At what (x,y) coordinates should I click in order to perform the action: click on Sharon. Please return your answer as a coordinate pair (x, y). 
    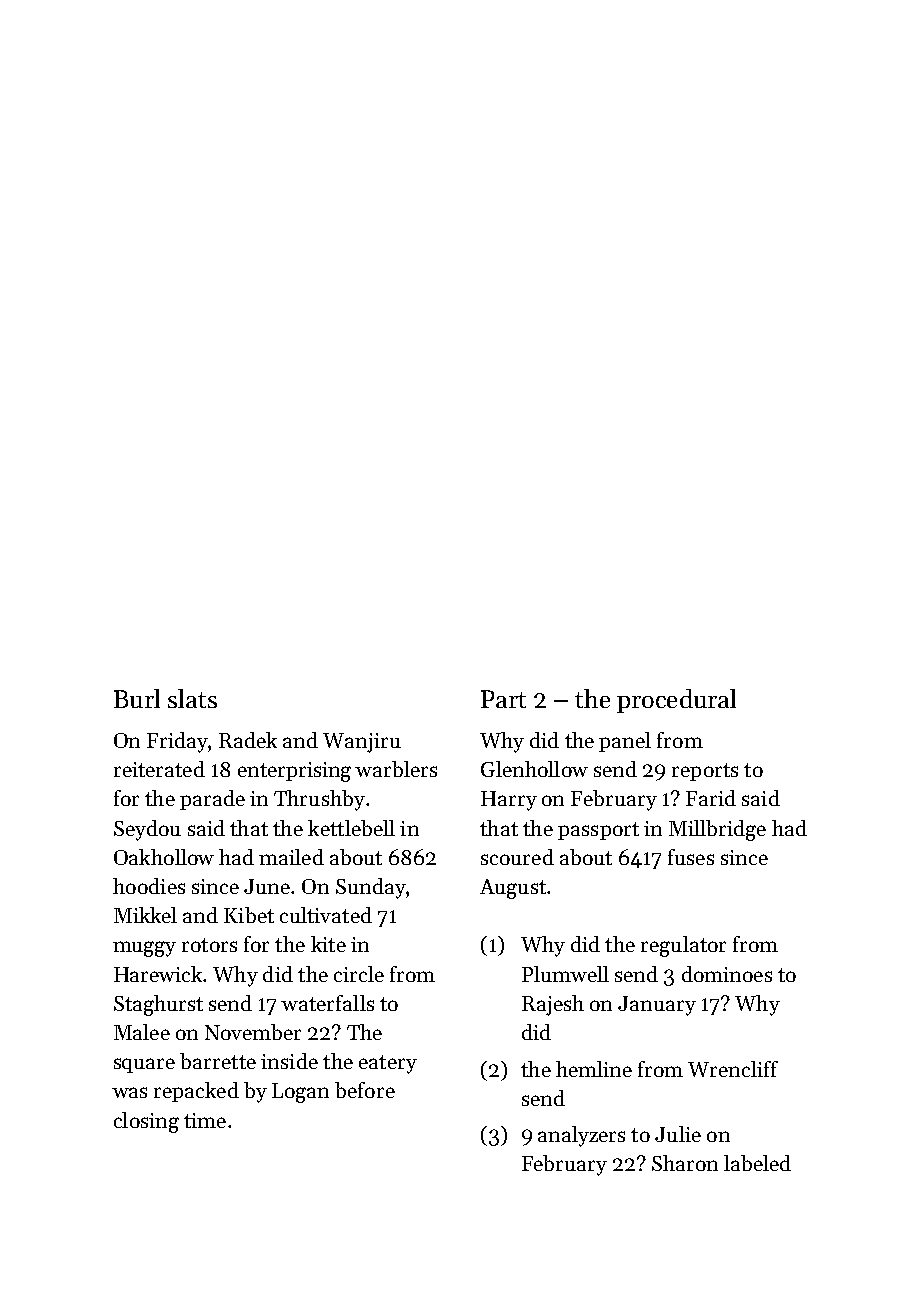
    Looking at the image, I should click on (685, 1163).
